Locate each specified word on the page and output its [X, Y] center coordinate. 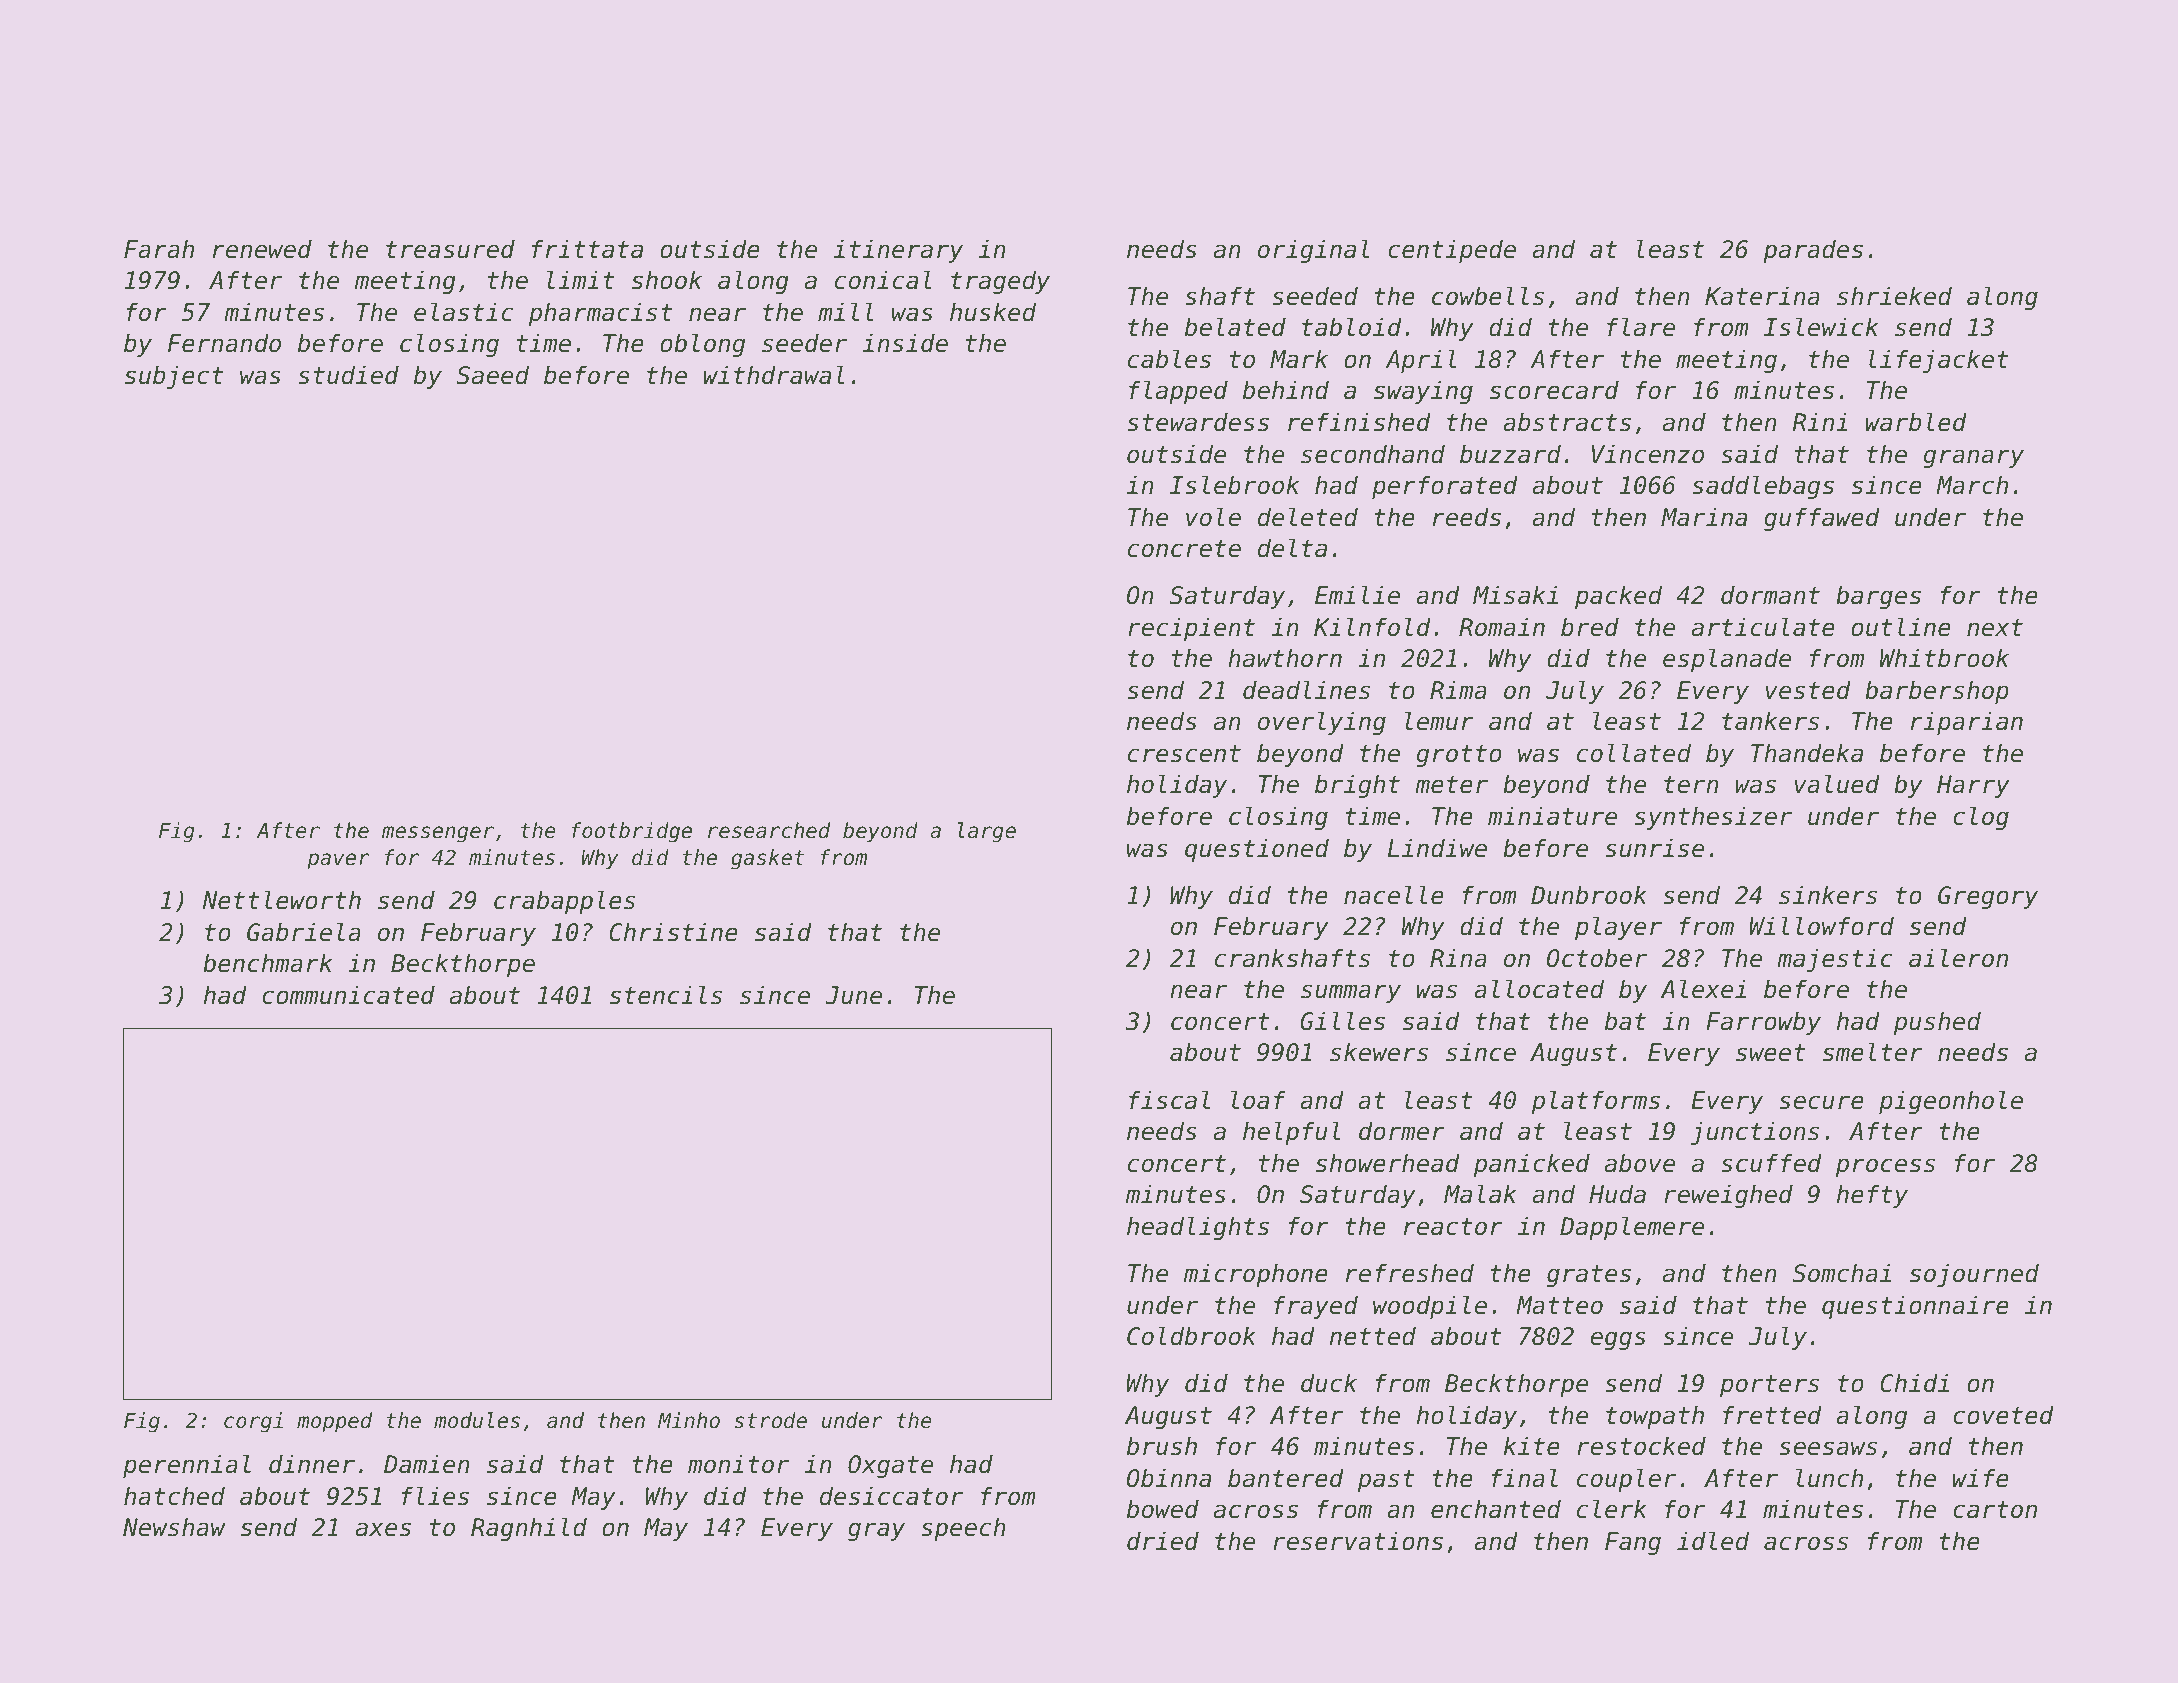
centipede [1452, 251]
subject [174, 377]
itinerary [898, 251]
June [853, 995]
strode [770, 1420]
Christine [673, 932]
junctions [1755, 1133]
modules [477, 1420]
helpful [1291, 1133]
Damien [427, 1464]
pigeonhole [1951, 1102]
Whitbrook [1944, 658]
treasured [450, 249]
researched [769, 830]
